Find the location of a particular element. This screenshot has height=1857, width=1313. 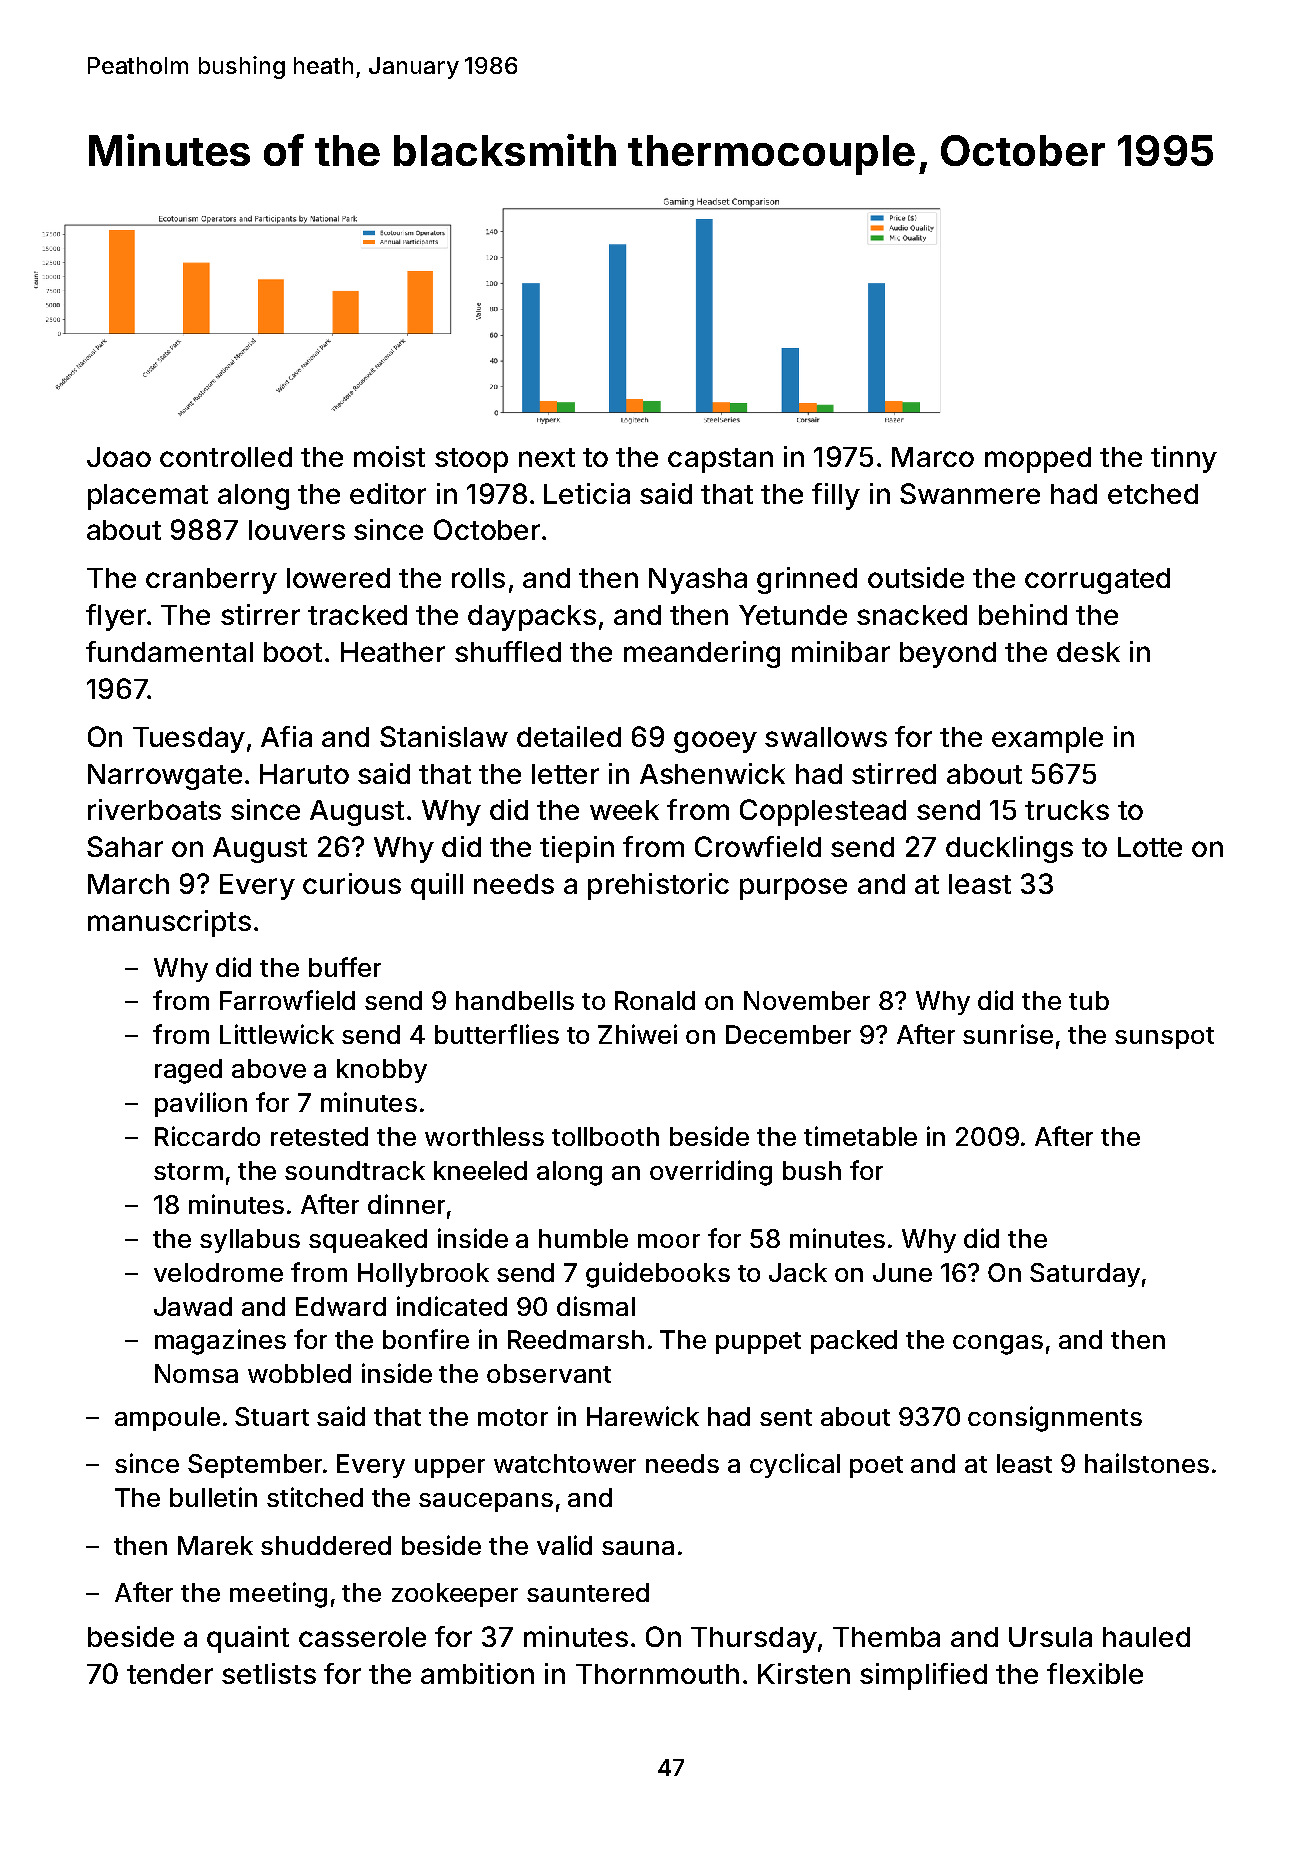

Lotte is located at coordinates (1150, 847).
